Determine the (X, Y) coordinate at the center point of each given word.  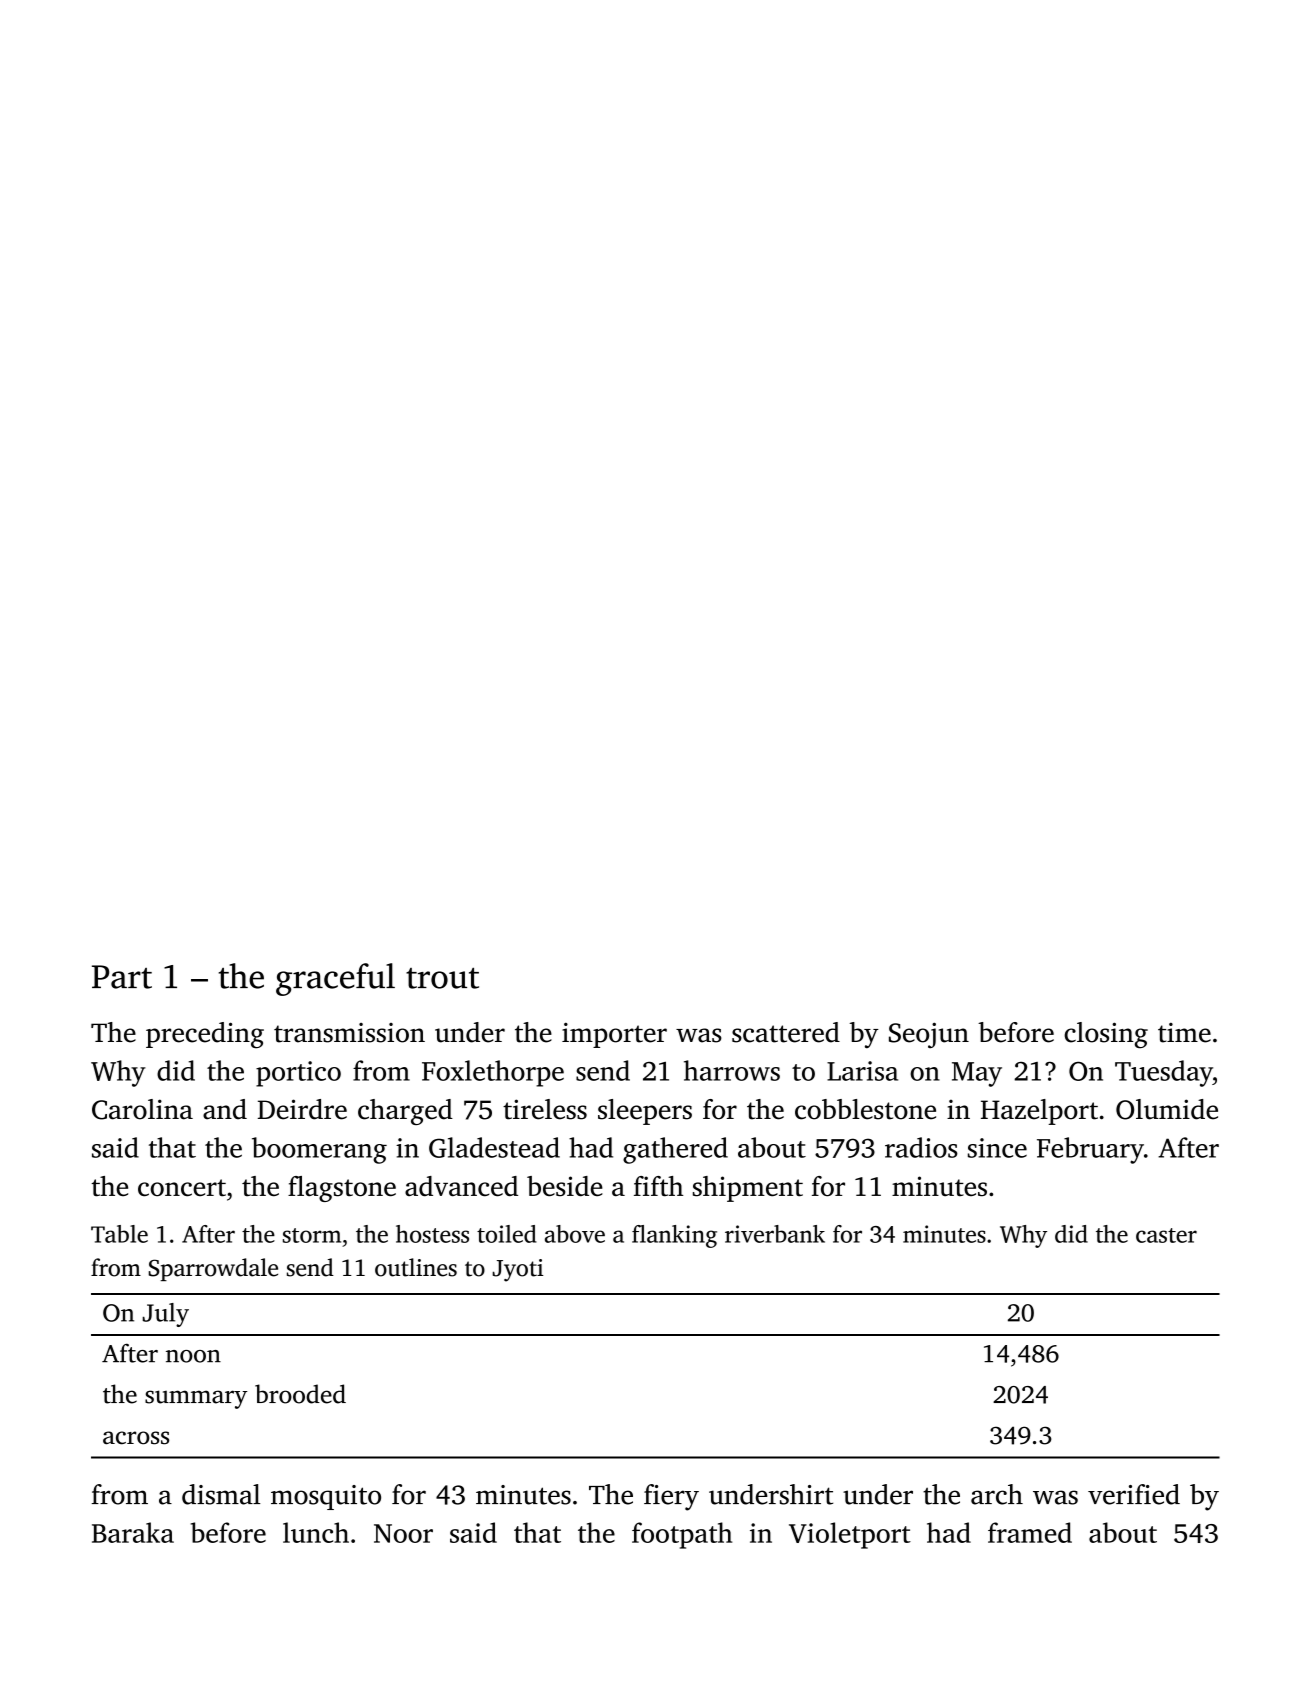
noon (193, 1356)
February (1090, 1150)
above (575, 1234)
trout (442, 978)
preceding (205, 1035)
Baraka (133, 1532)
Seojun (929, 1035)
